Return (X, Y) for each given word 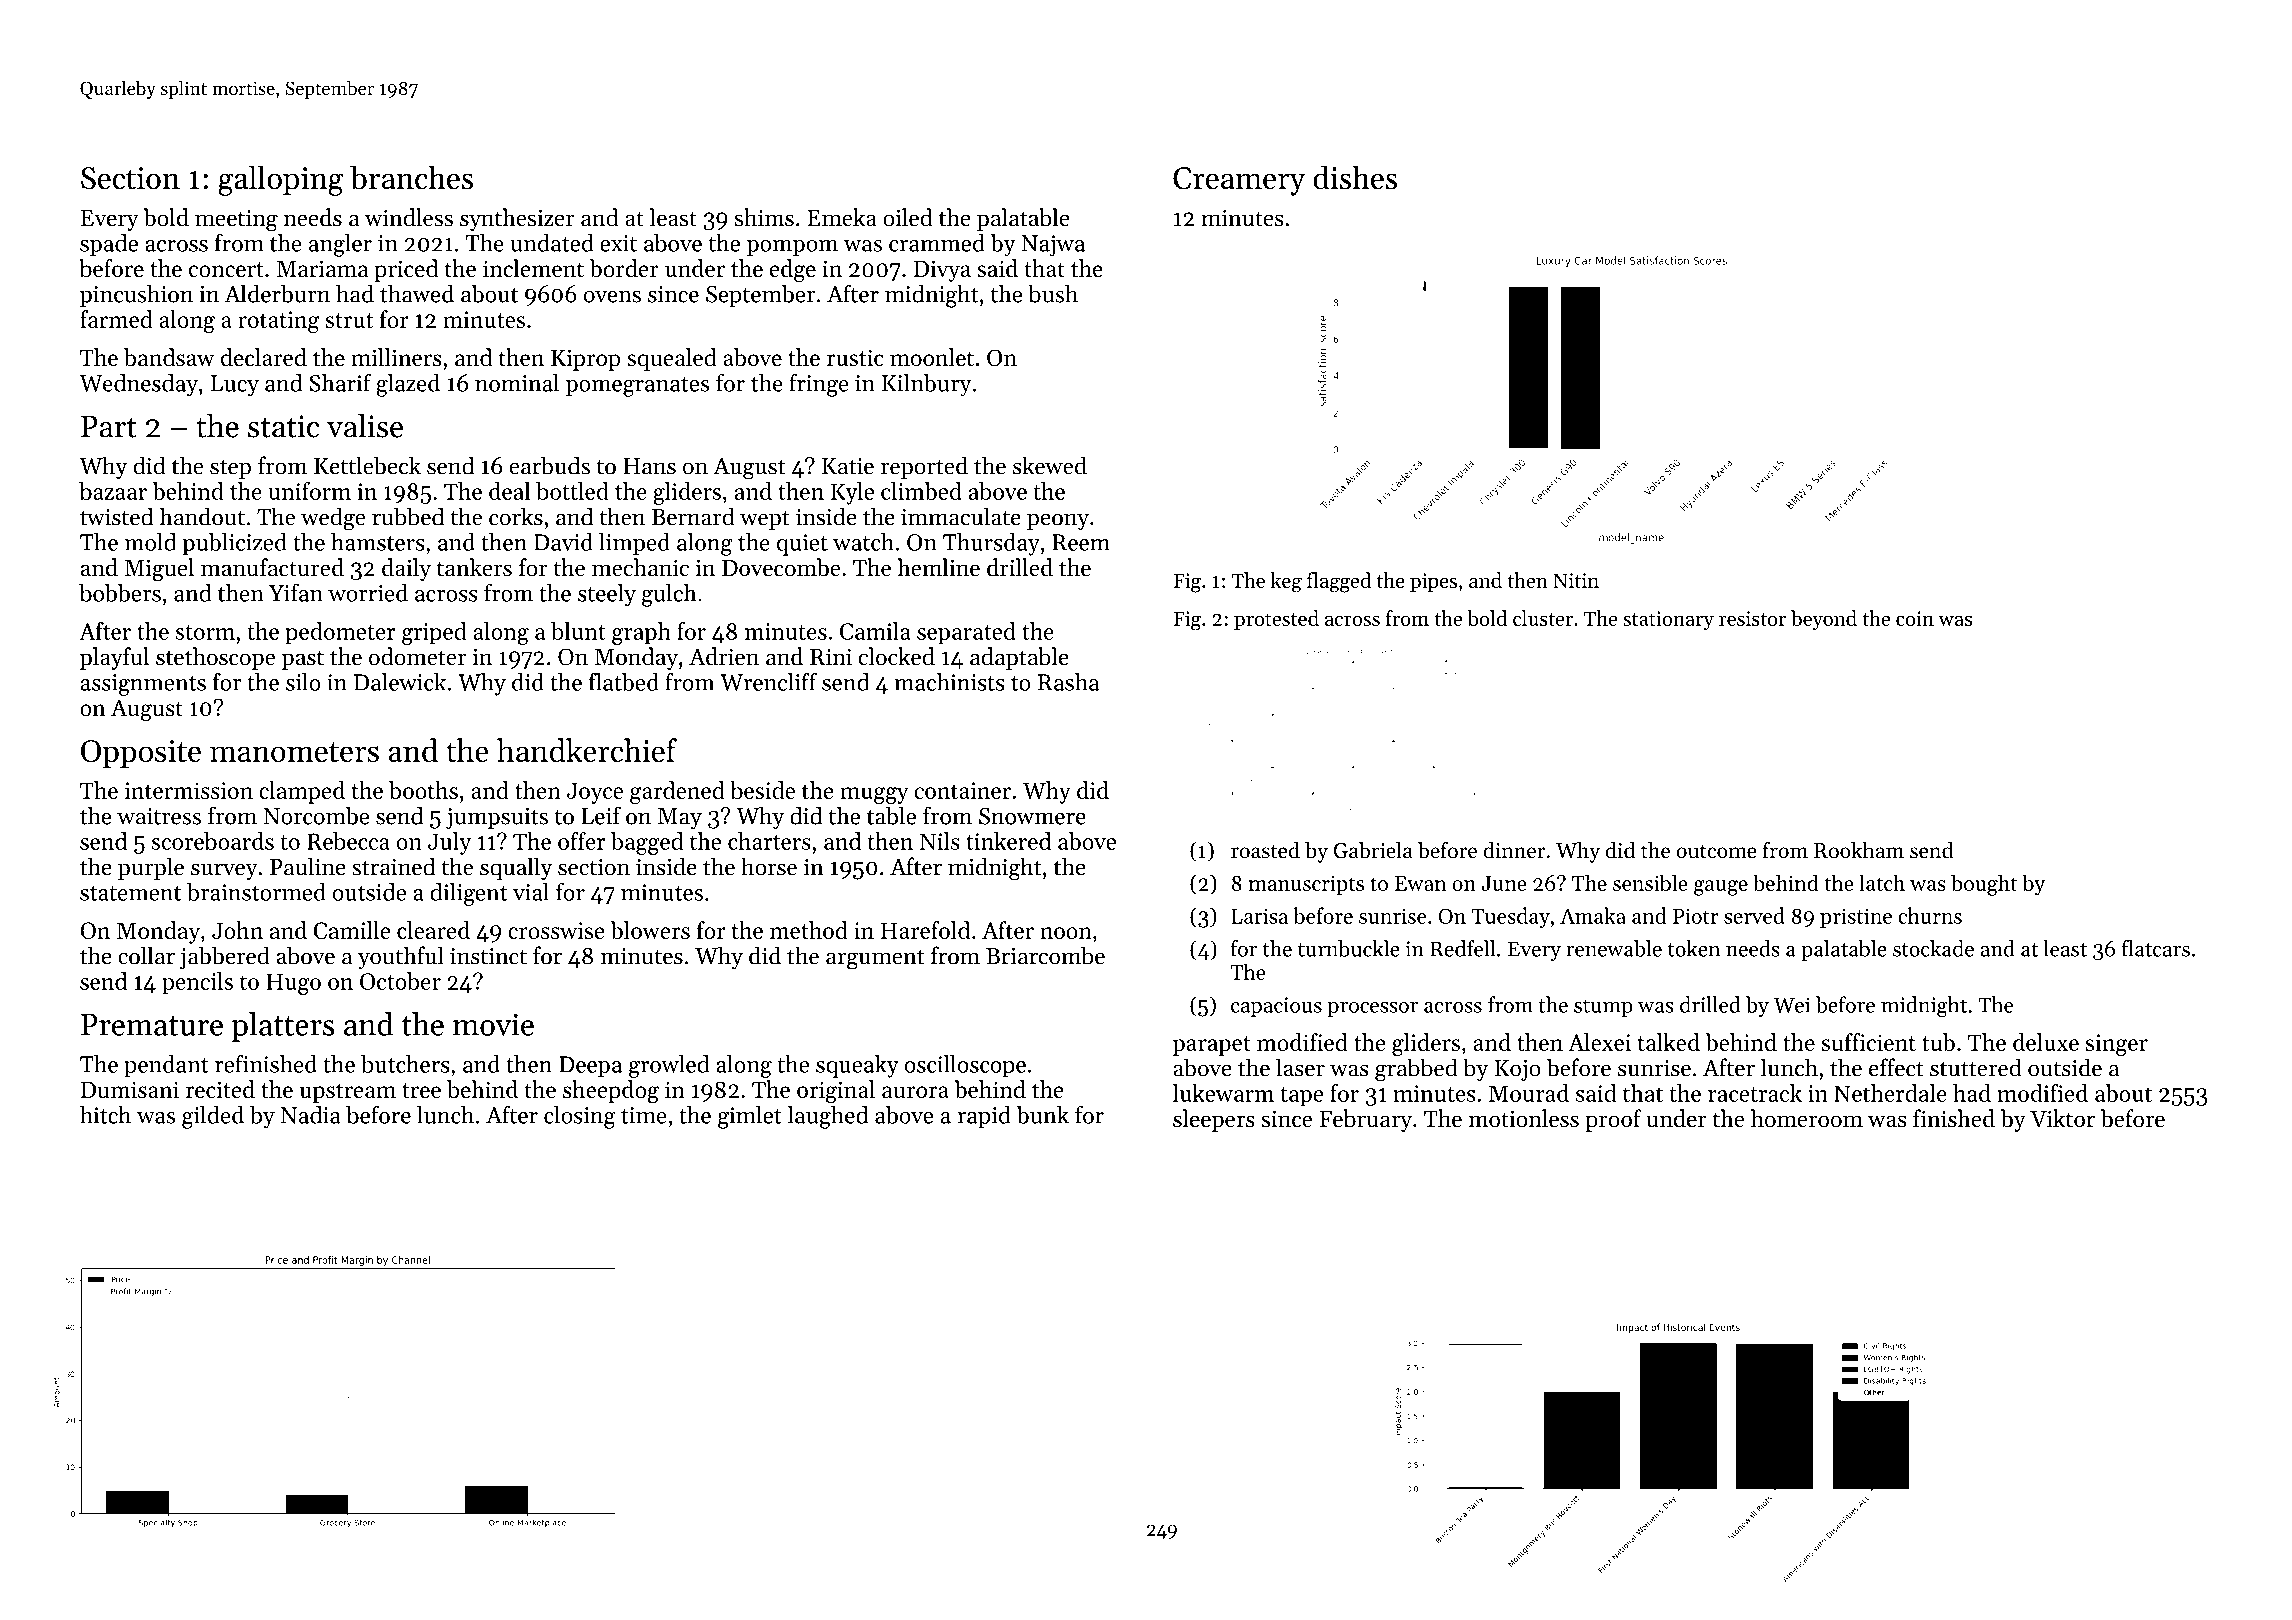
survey (224, 871)
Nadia (311, 1115)
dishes (1355, 177)
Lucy (235, 386)
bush (1053, 293)
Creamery (1239, 181)
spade (109, 245)
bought (1984, 885)
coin (1915, 618)
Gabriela (1373, 850)
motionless (1524, 1118)
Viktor (2062, 1118)
